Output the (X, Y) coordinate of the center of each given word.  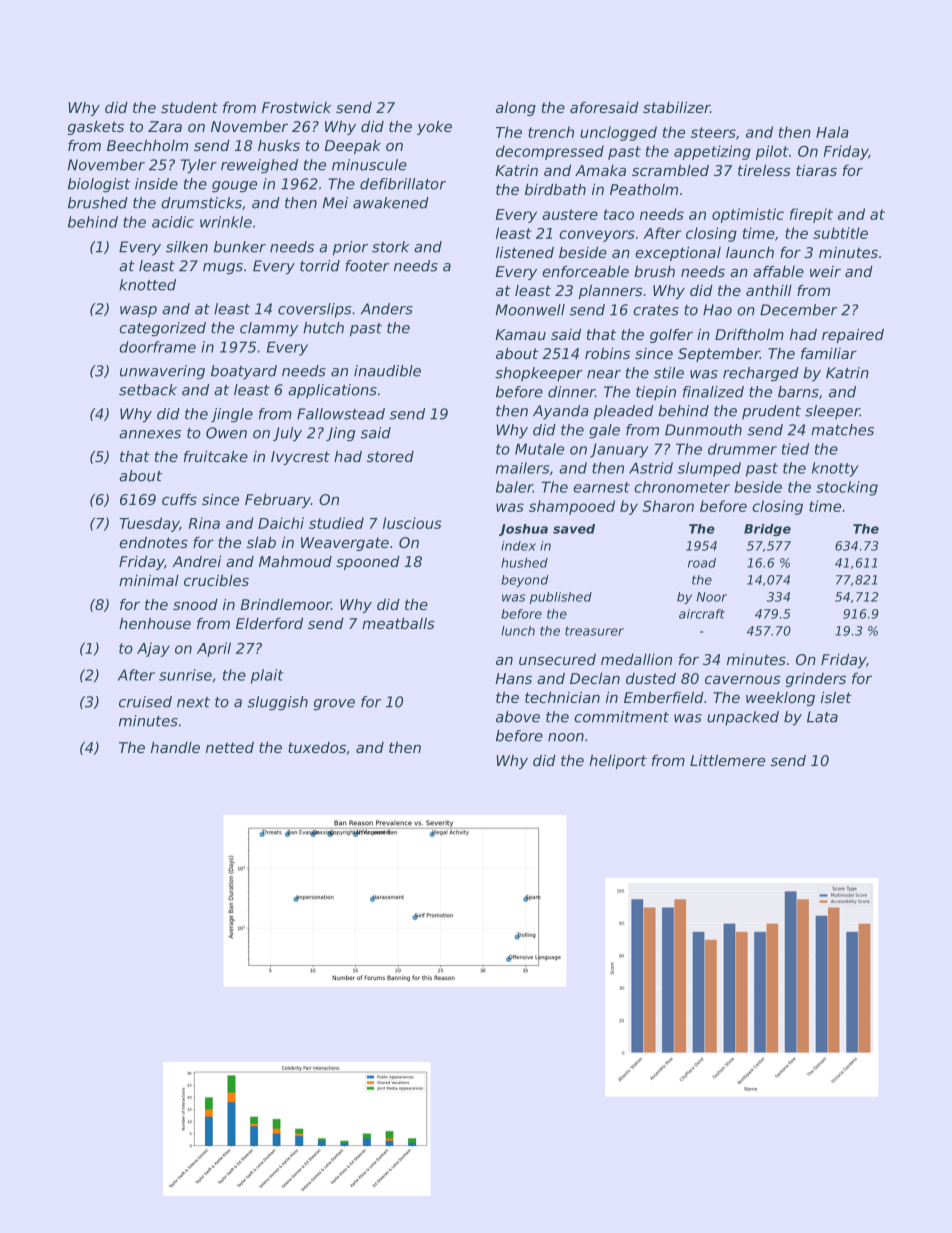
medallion (636, 659)
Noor (712, 597)
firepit (811, 215)
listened (525, 252)
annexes (150, 434)
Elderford (269, 623)
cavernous (743, 679)
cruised (145, 702)
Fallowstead (341, 414)
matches (842, 430)
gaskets (96, 128)
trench (551, 132)
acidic (173, 222)
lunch (518, 631)
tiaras (816, 170)
